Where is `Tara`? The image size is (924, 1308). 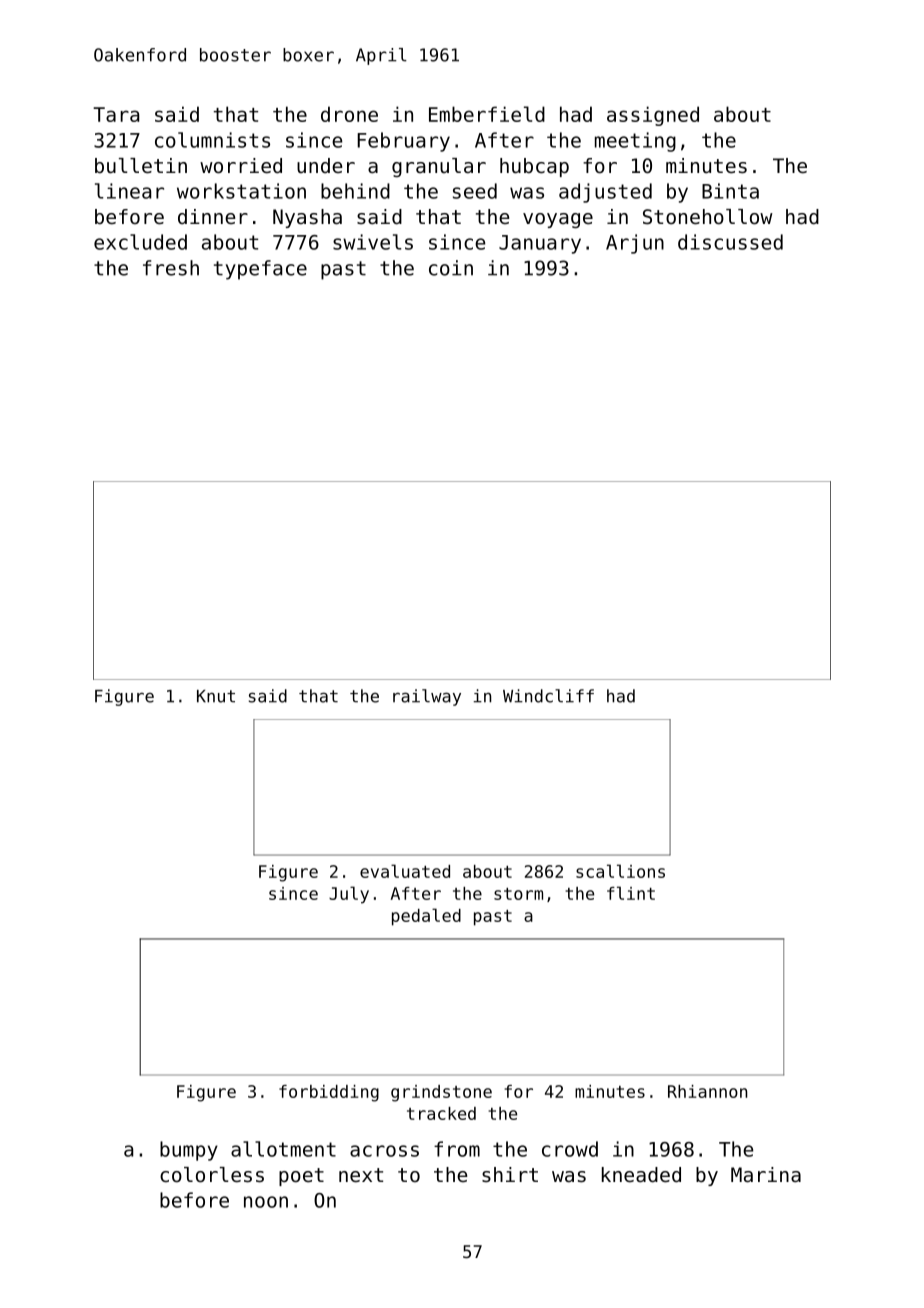 Tara is located at coordinates (116, 114).
